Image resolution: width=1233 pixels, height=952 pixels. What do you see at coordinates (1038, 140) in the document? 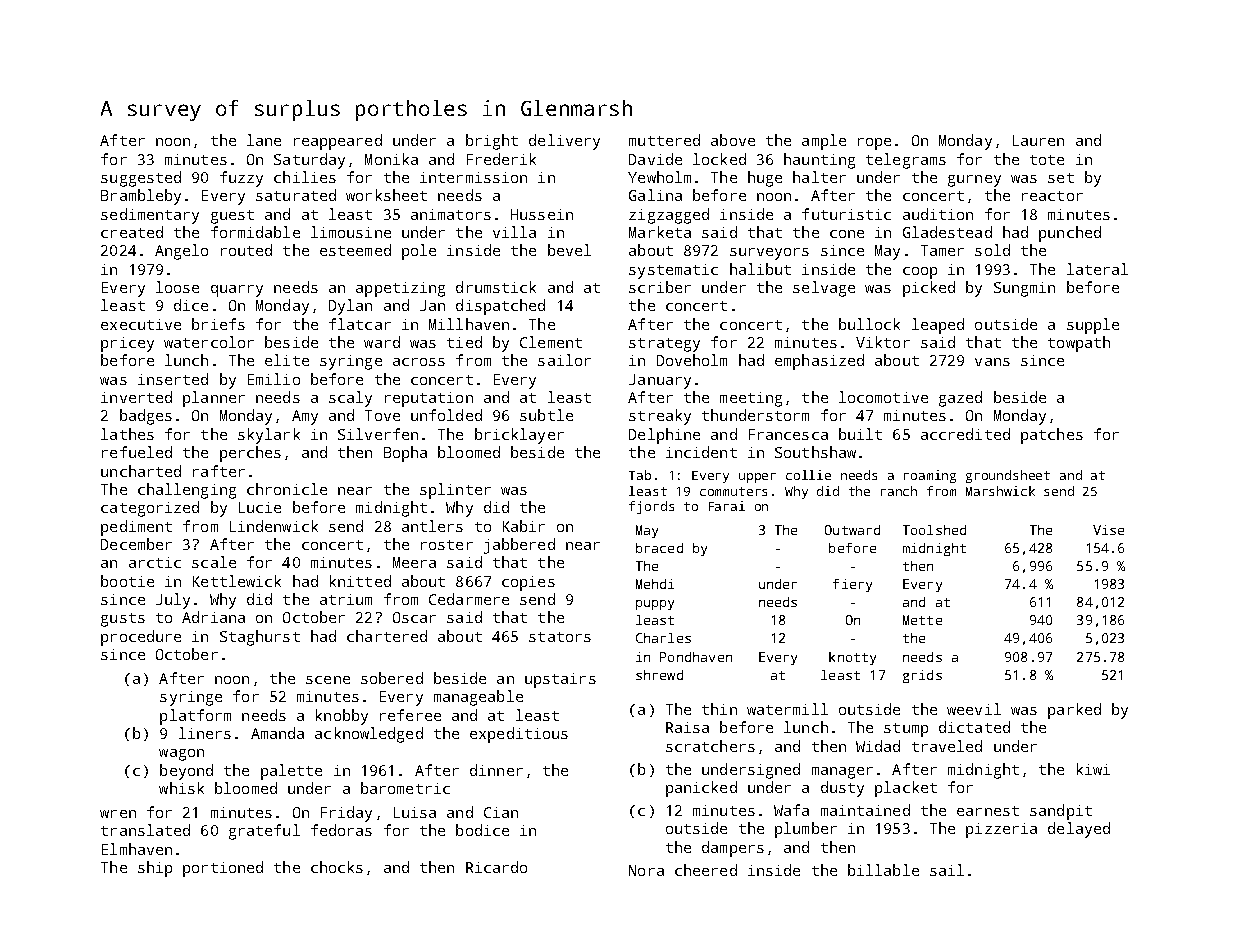
I see `Lauren` at bounding box center [1038, 140].
